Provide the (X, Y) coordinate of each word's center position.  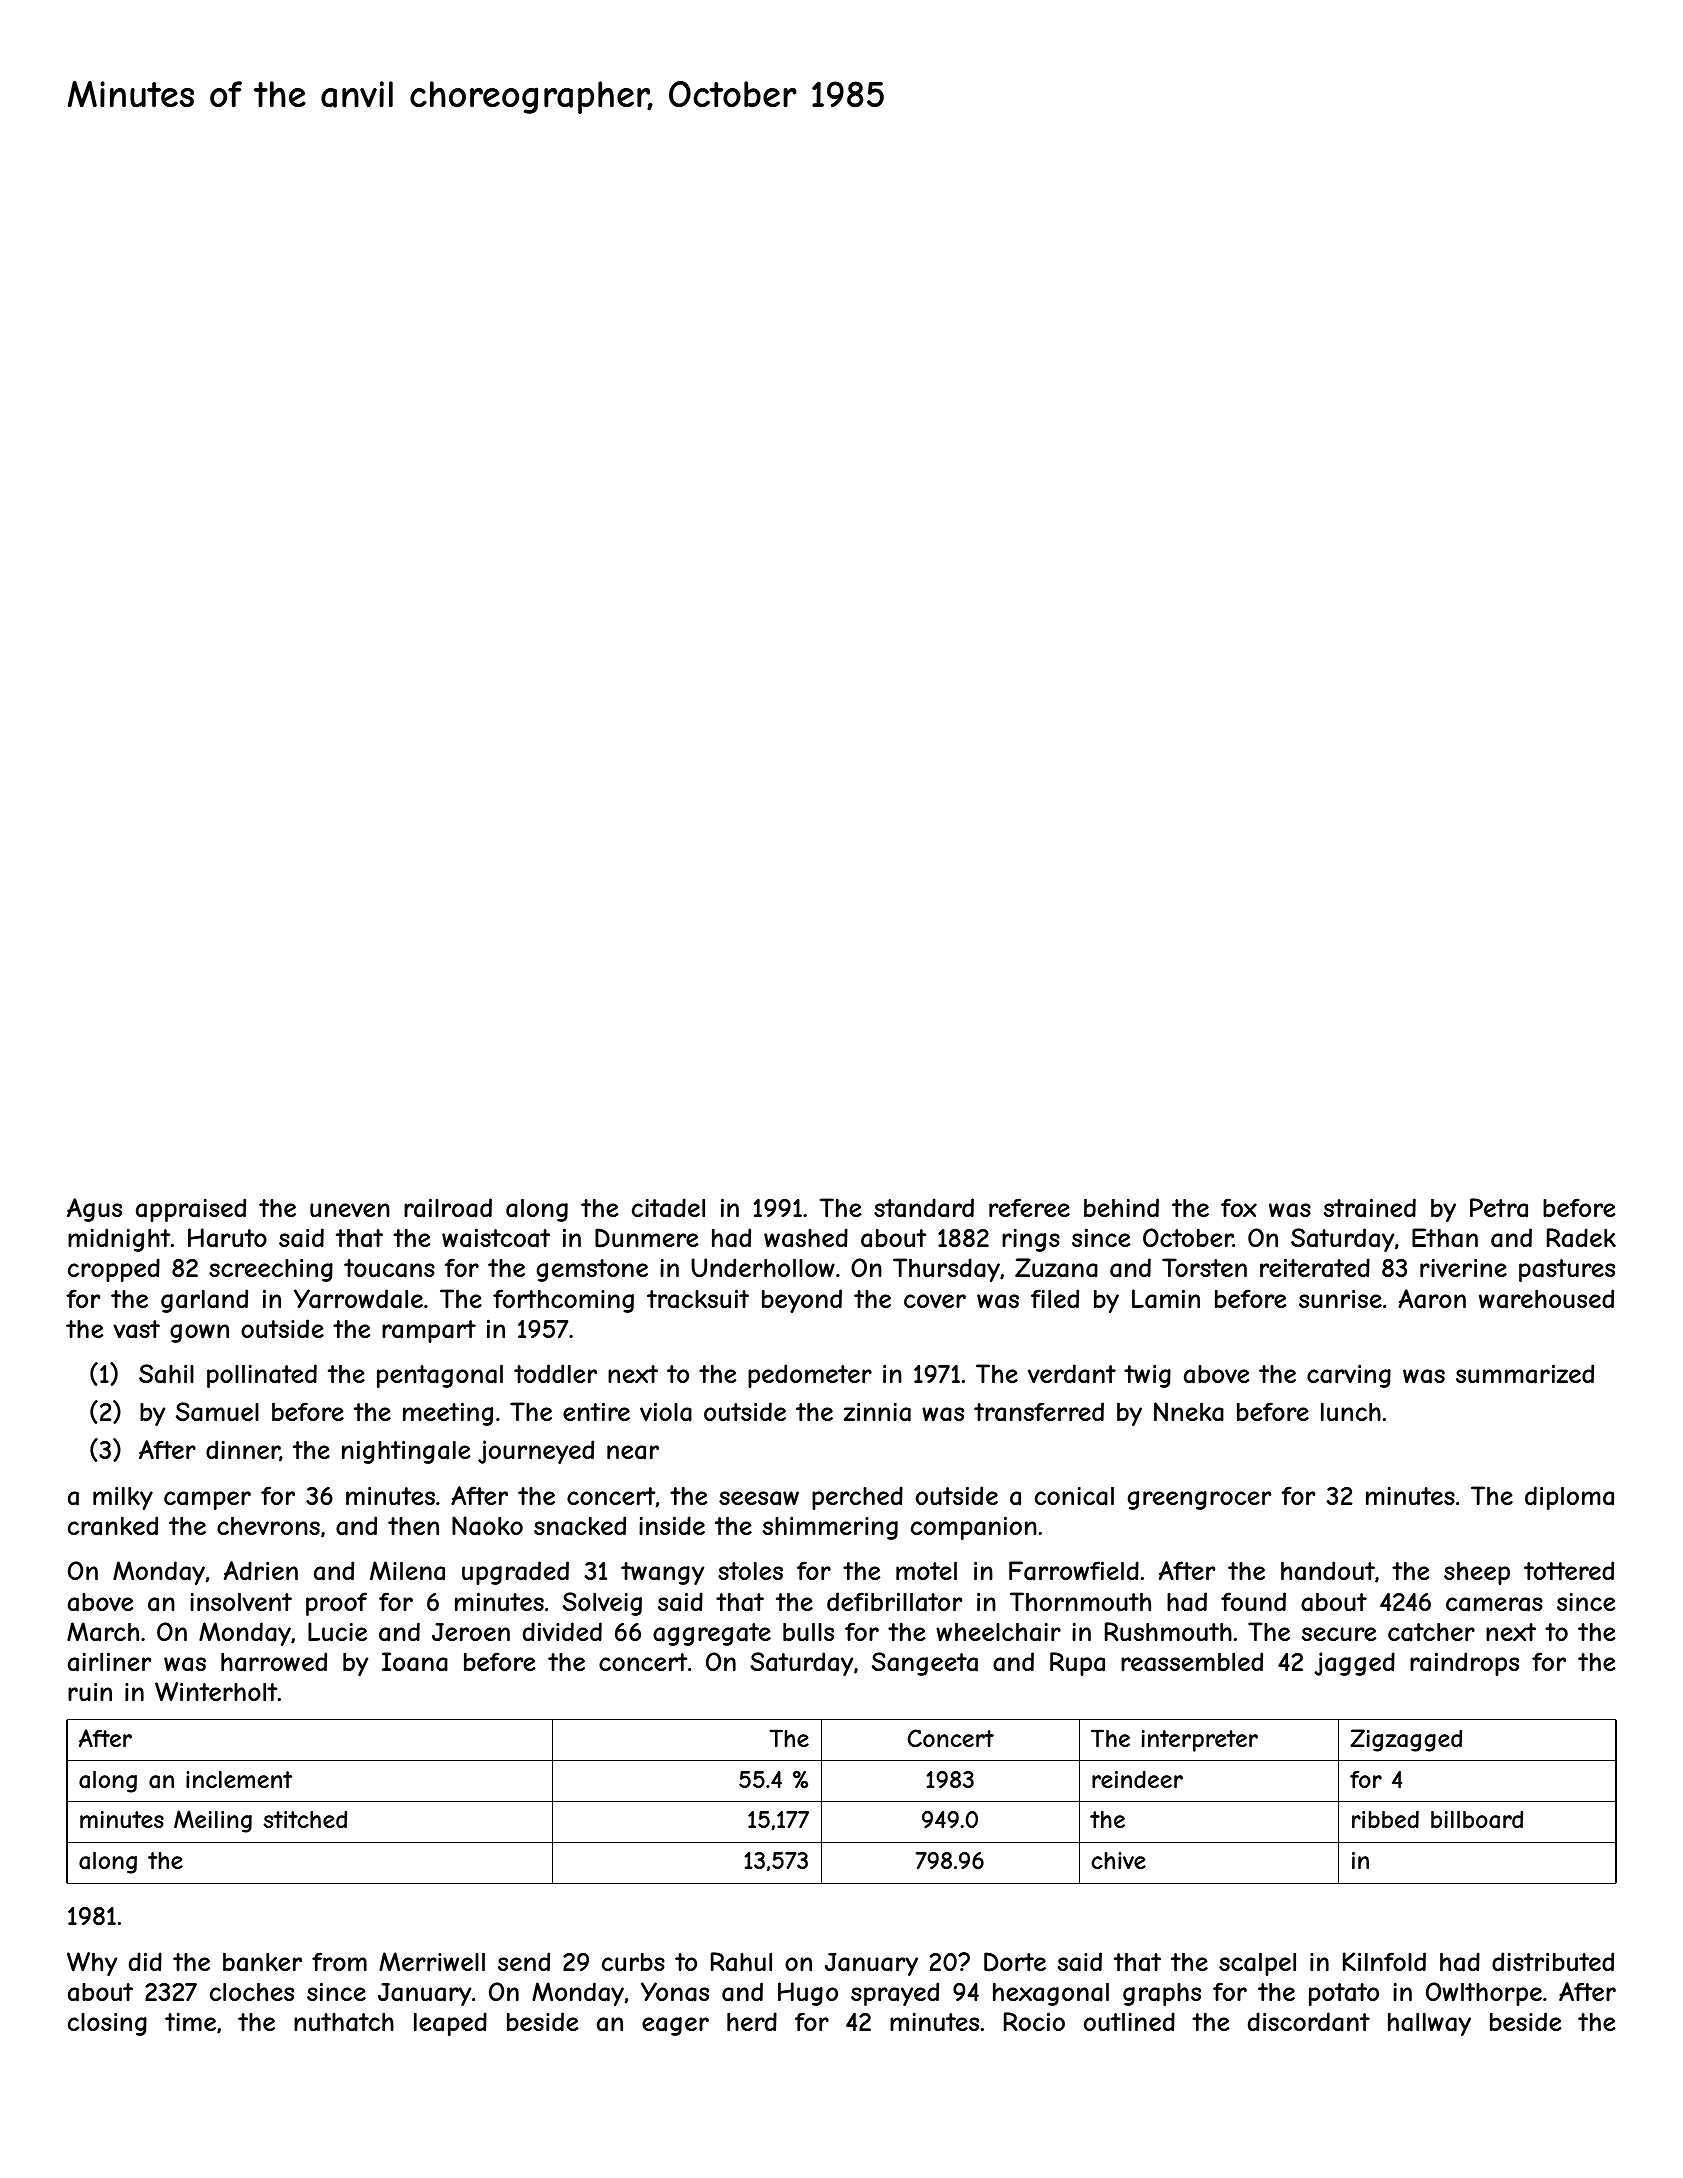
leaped (450, 2024)
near (633, 1452)
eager (675, 2026)
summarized (1525, 1374)
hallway (1429, 2024)
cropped (114, 1270)
